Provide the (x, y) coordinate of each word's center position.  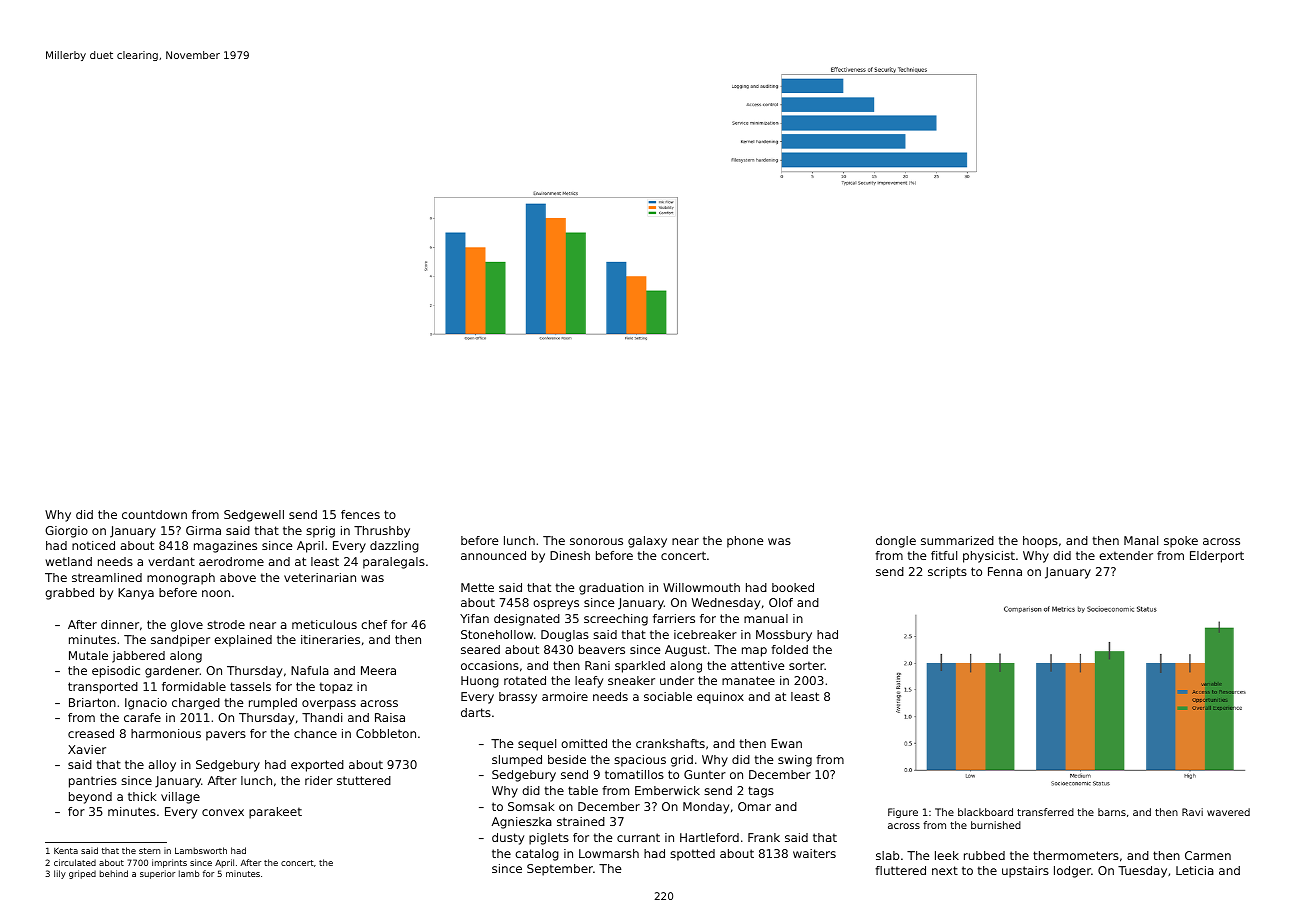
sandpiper (180, 641)
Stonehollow (497, 634)
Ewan (786, 743)
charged (196, 704)
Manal (1141, 540)
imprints (169, 863)
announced (493, 555)
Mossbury (784, 636)
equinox (720, 698)
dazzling (394, 547)
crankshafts (670, 743)
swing (795, 761)
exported (317, 766)
